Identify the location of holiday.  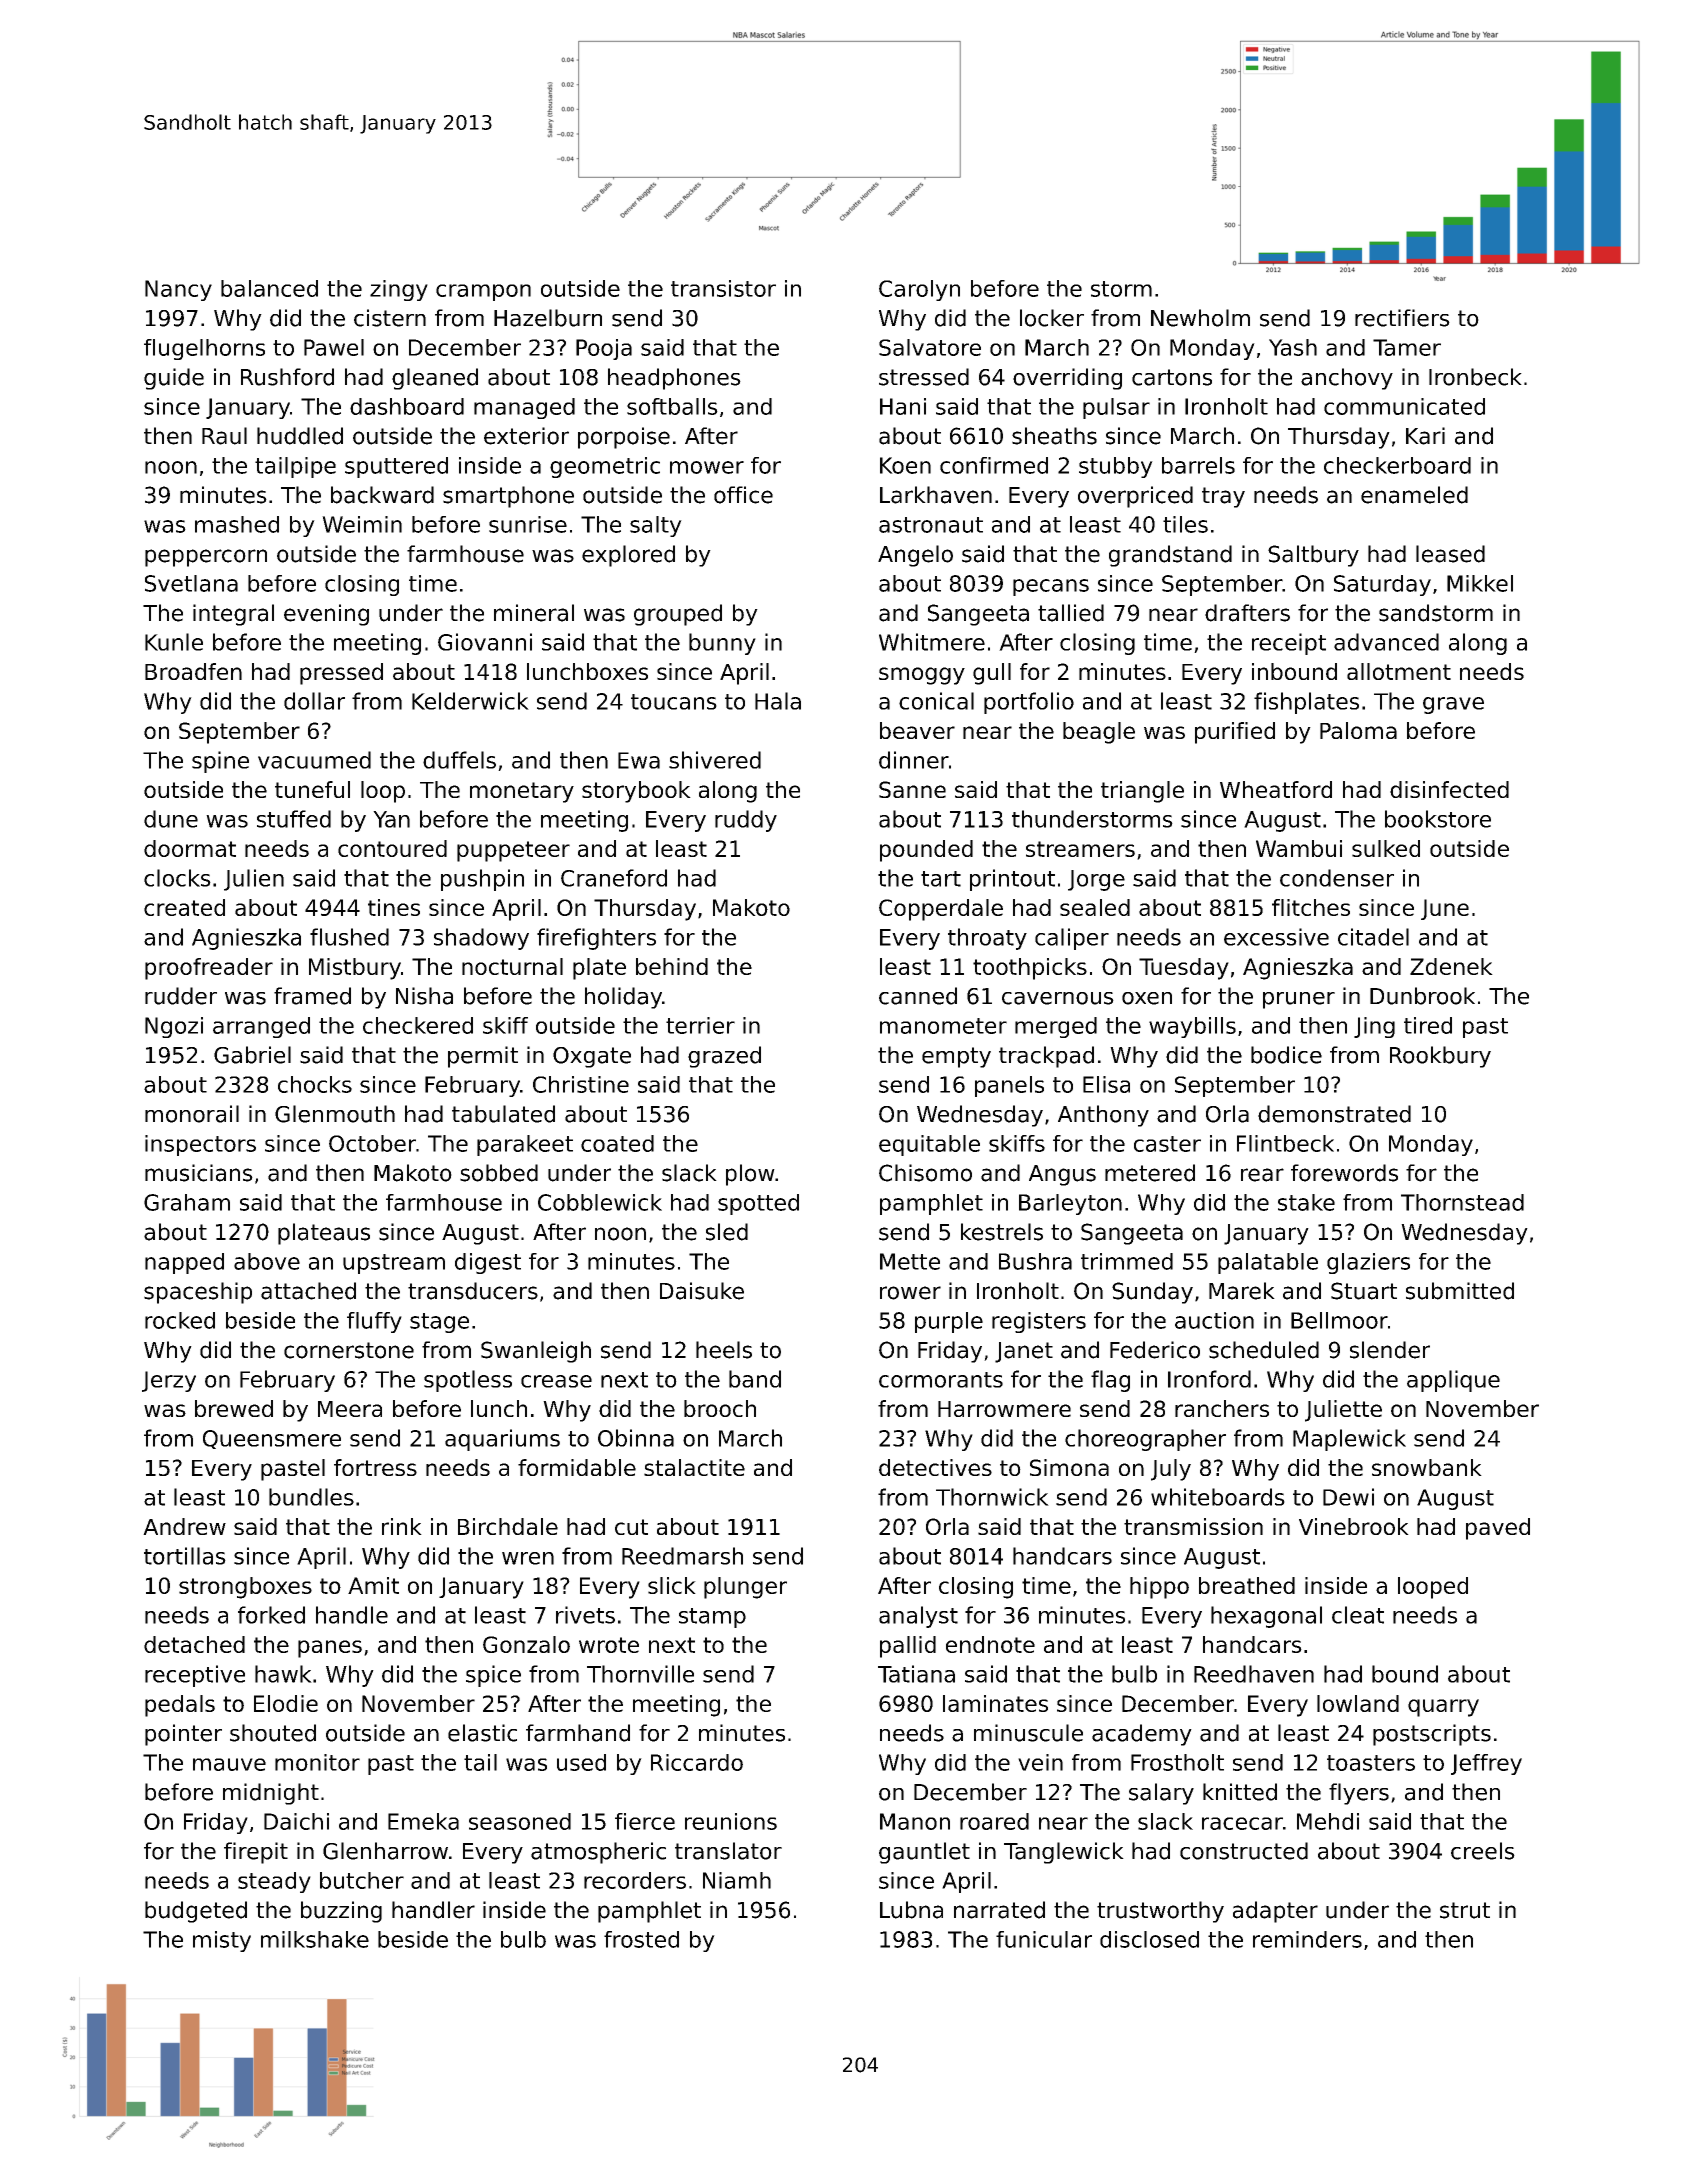
(623, 998).
